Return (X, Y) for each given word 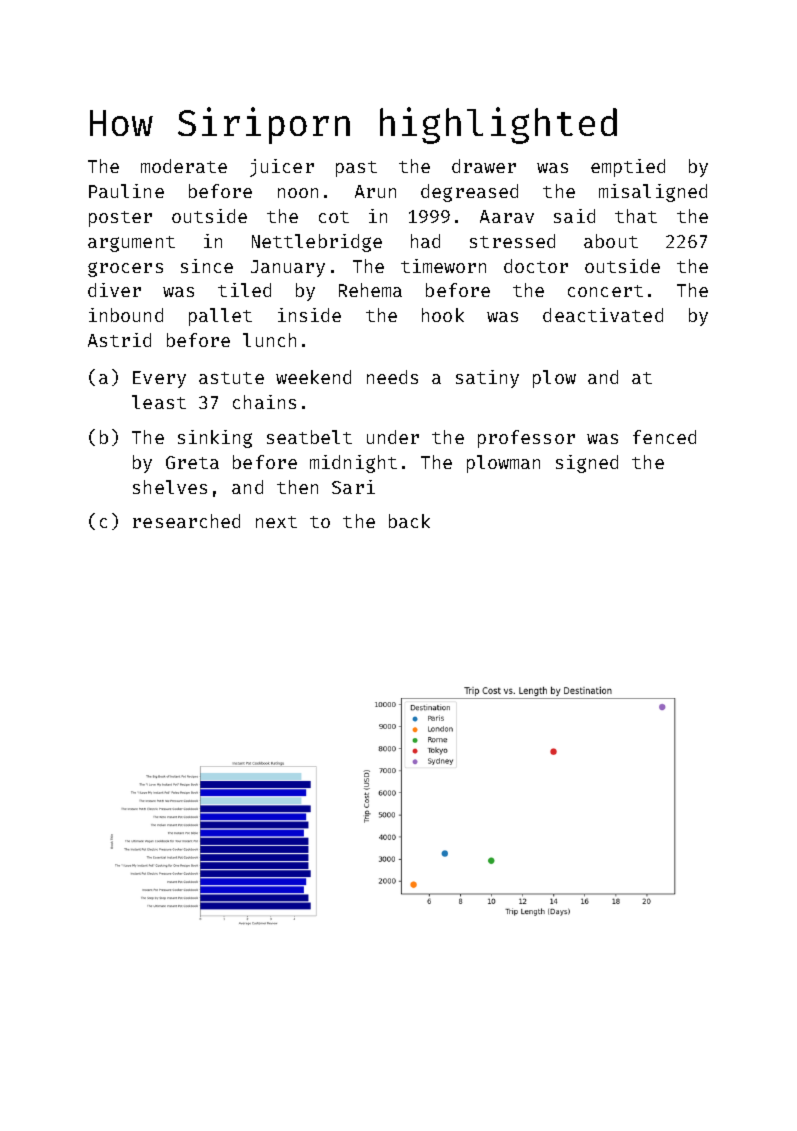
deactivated (603, 315)
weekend (313, 377)
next (276, 522)
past (356, 169)
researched (186, 521)
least (159, 402)
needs (392, 377)
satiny (487, 379)
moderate (184, 166)
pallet (220, 317)
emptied (628, 168)
